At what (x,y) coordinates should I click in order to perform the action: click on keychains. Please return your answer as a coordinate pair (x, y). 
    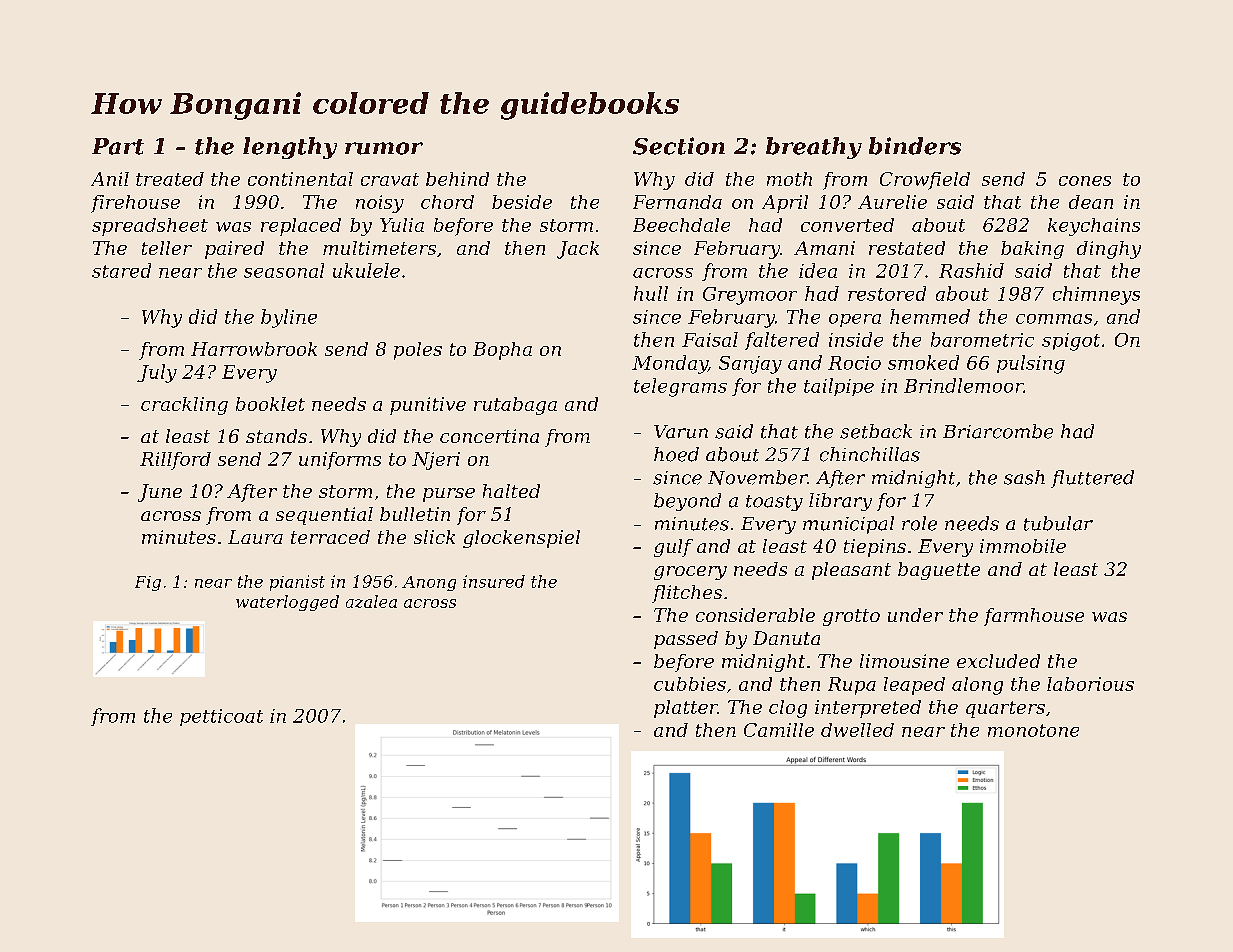
    Looking at the image, I should click on (1094, 227).
